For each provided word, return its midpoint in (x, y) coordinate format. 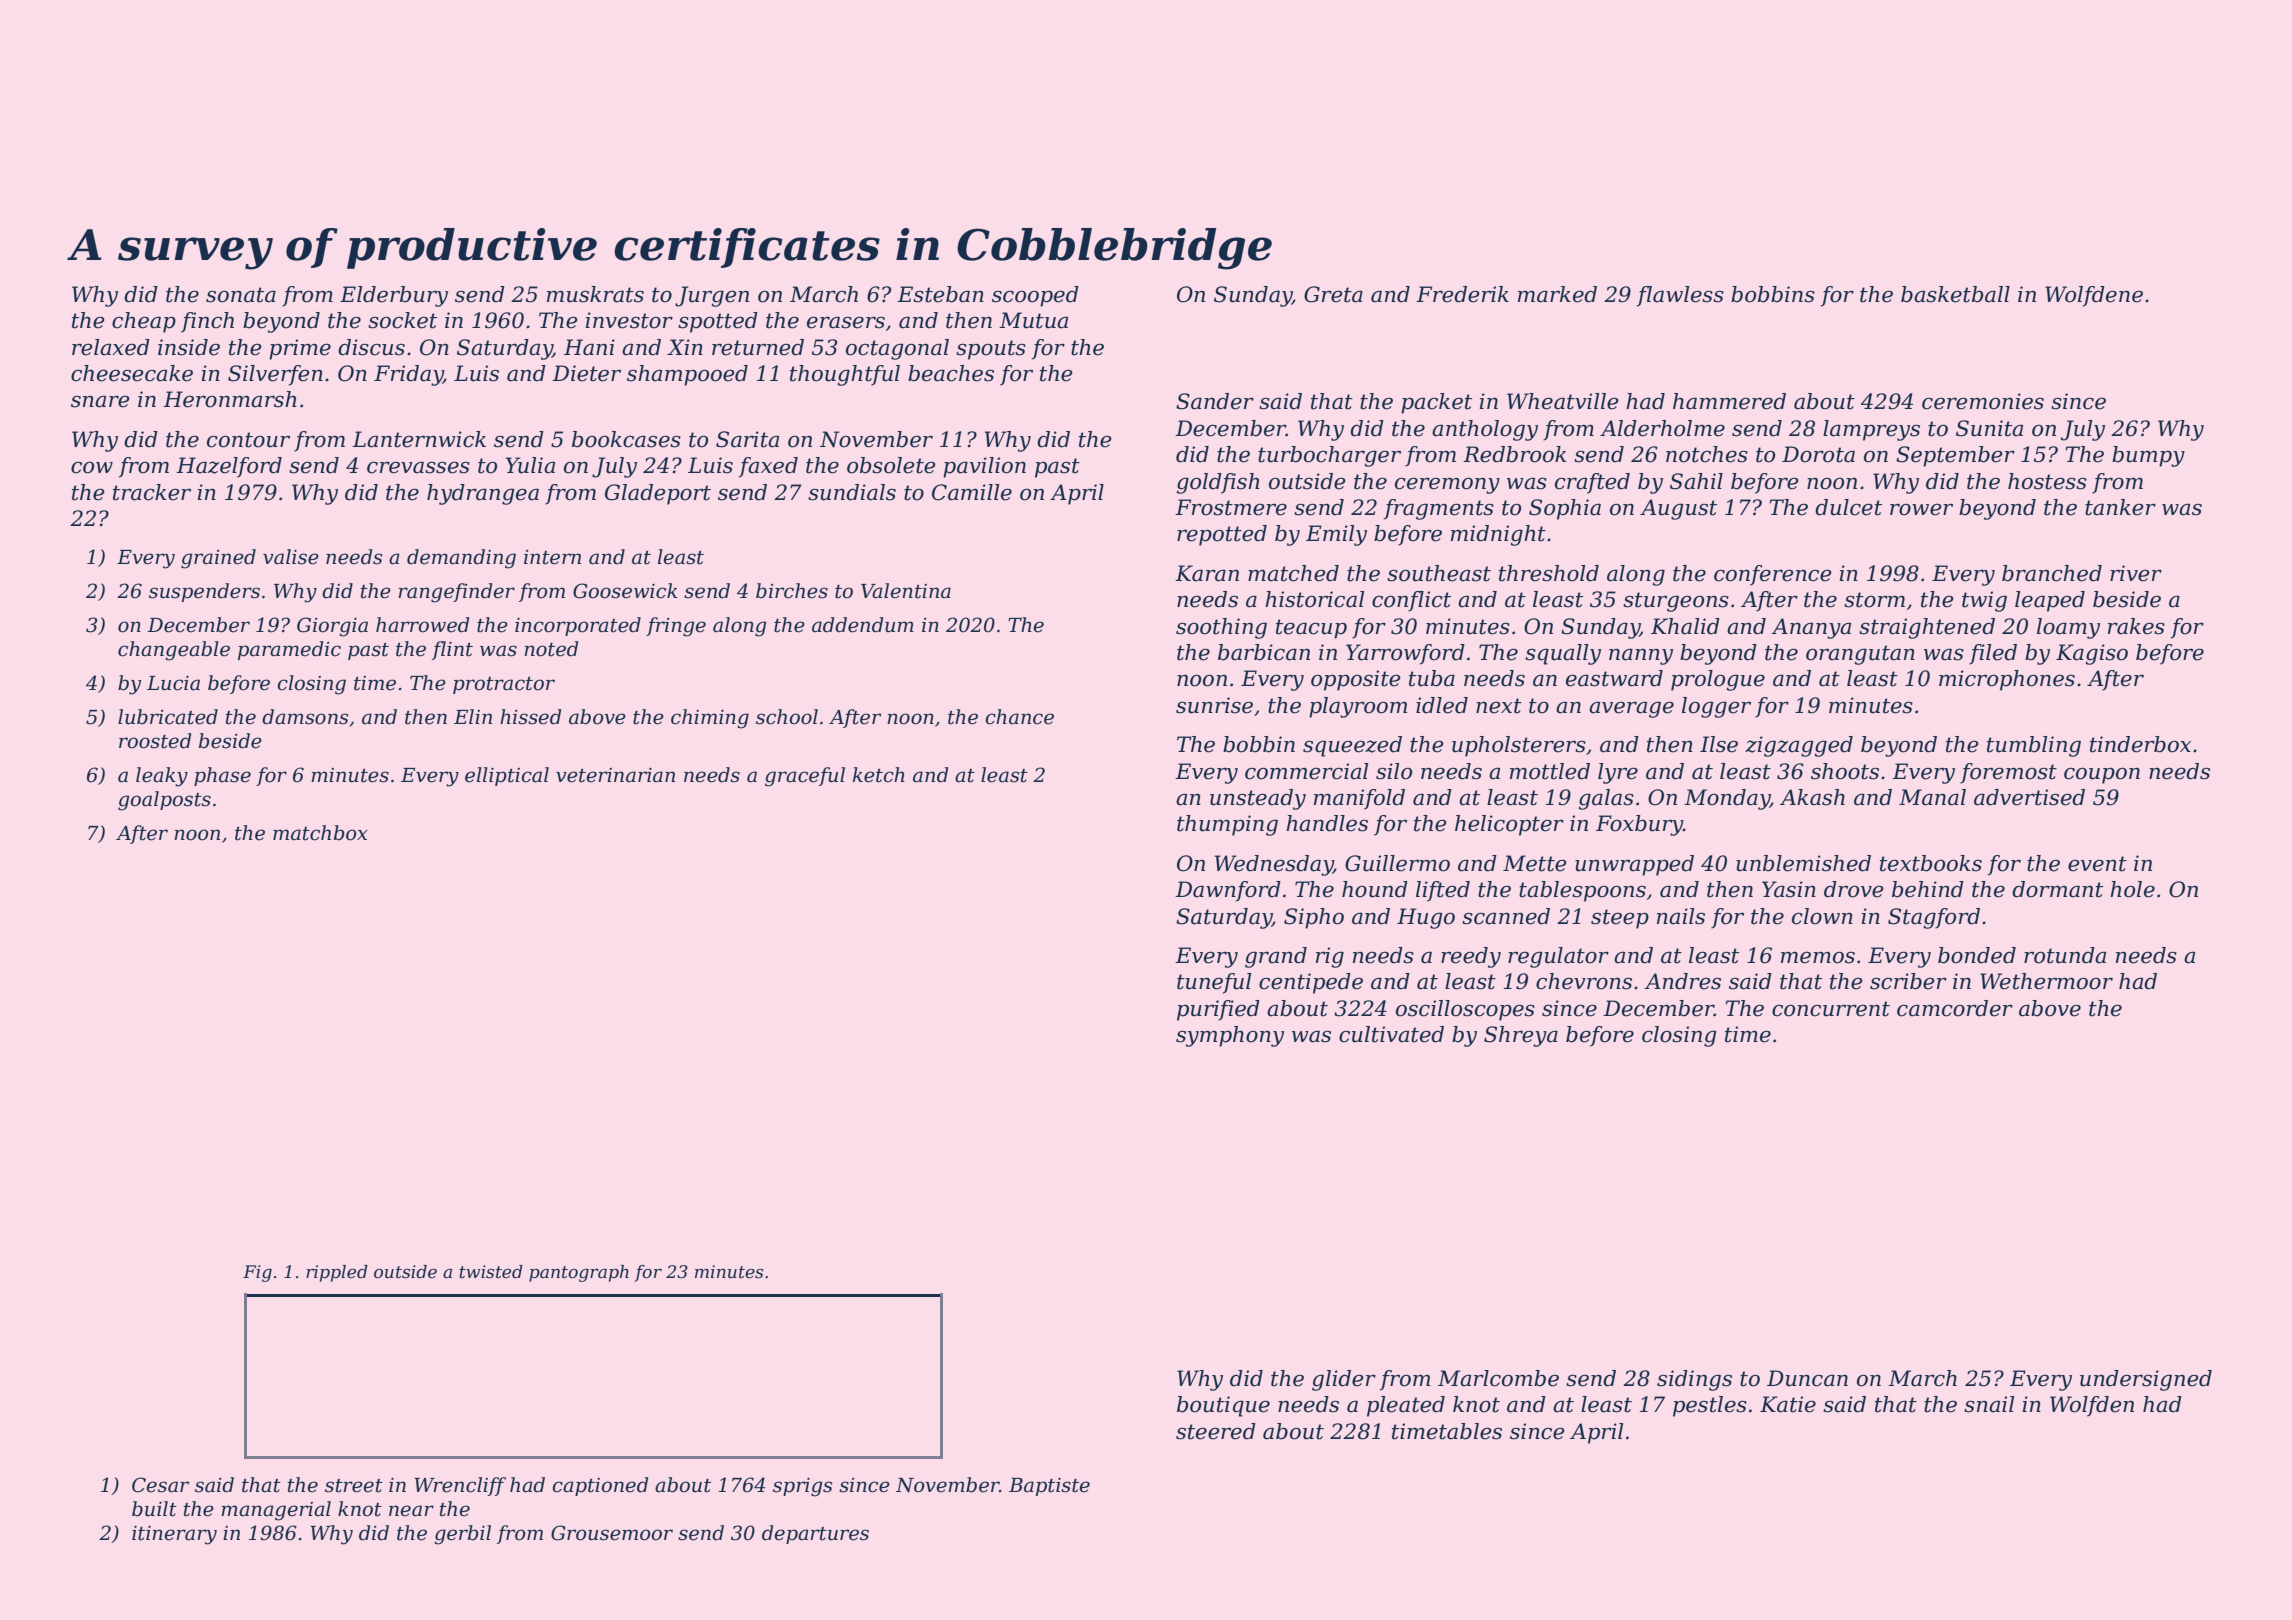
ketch (879, 775)
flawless (1680, 296)
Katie (1788, 1404)
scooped (1035, 296)
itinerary (174, 1535)
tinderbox (2140, 744)
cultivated (1391, 1034)
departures (815, 1534)
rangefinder (456, 593)
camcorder (1955, 1008)
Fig (257, 1273)
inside (189, 347)
